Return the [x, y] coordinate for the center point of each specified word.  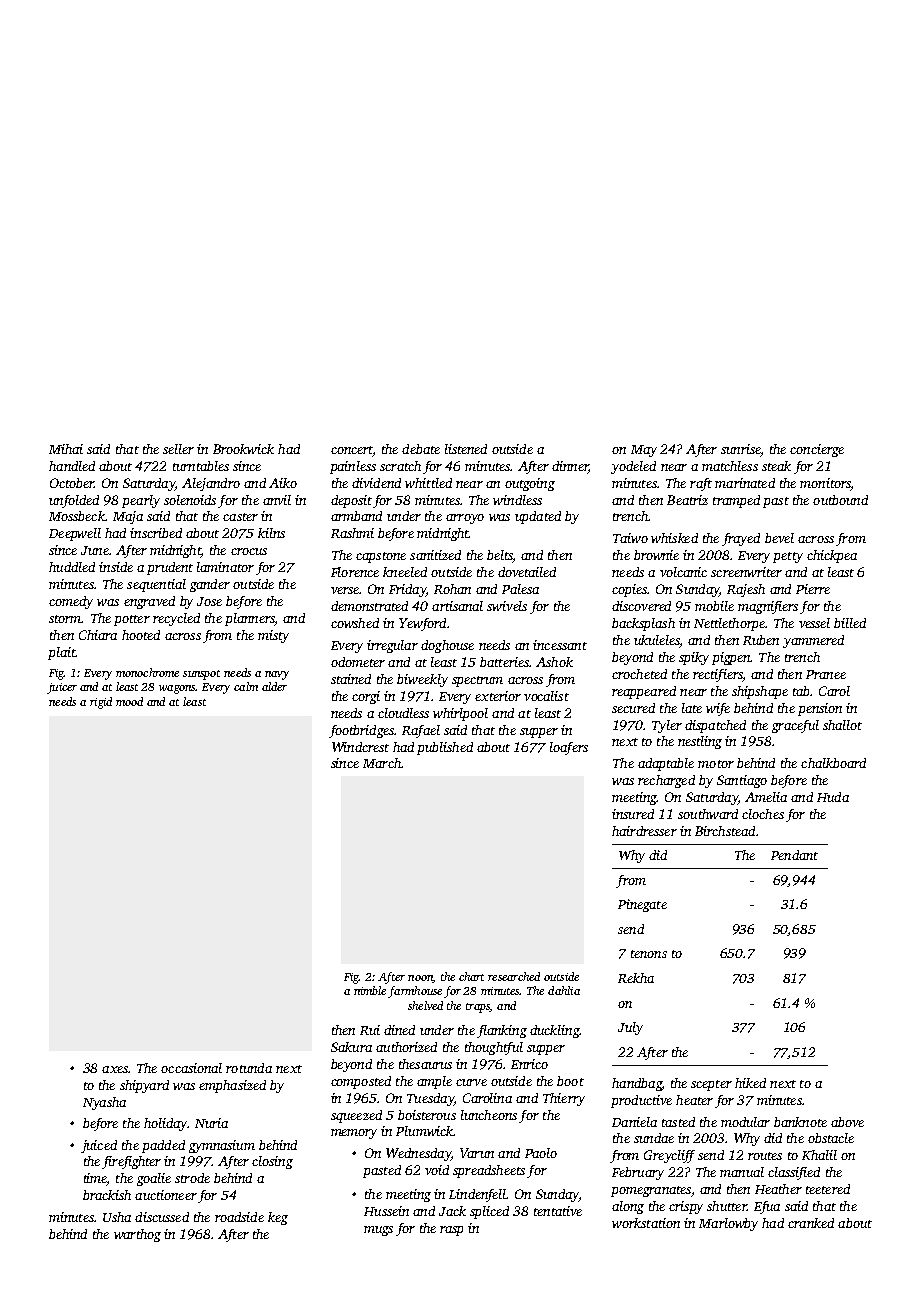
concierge [817, 450]
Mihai [66, 449]
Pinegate [642, 905]
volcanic [683, 572]
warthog [137, 1235]
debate [421, 449]
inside [116, 567]
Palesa [520, 589]
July [630, 1028]
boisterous [427, 1115]
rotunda [249, 1068]
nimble [370, 990]
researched [514, 976]
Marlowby [728, 1224]
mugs [378, 1231]
